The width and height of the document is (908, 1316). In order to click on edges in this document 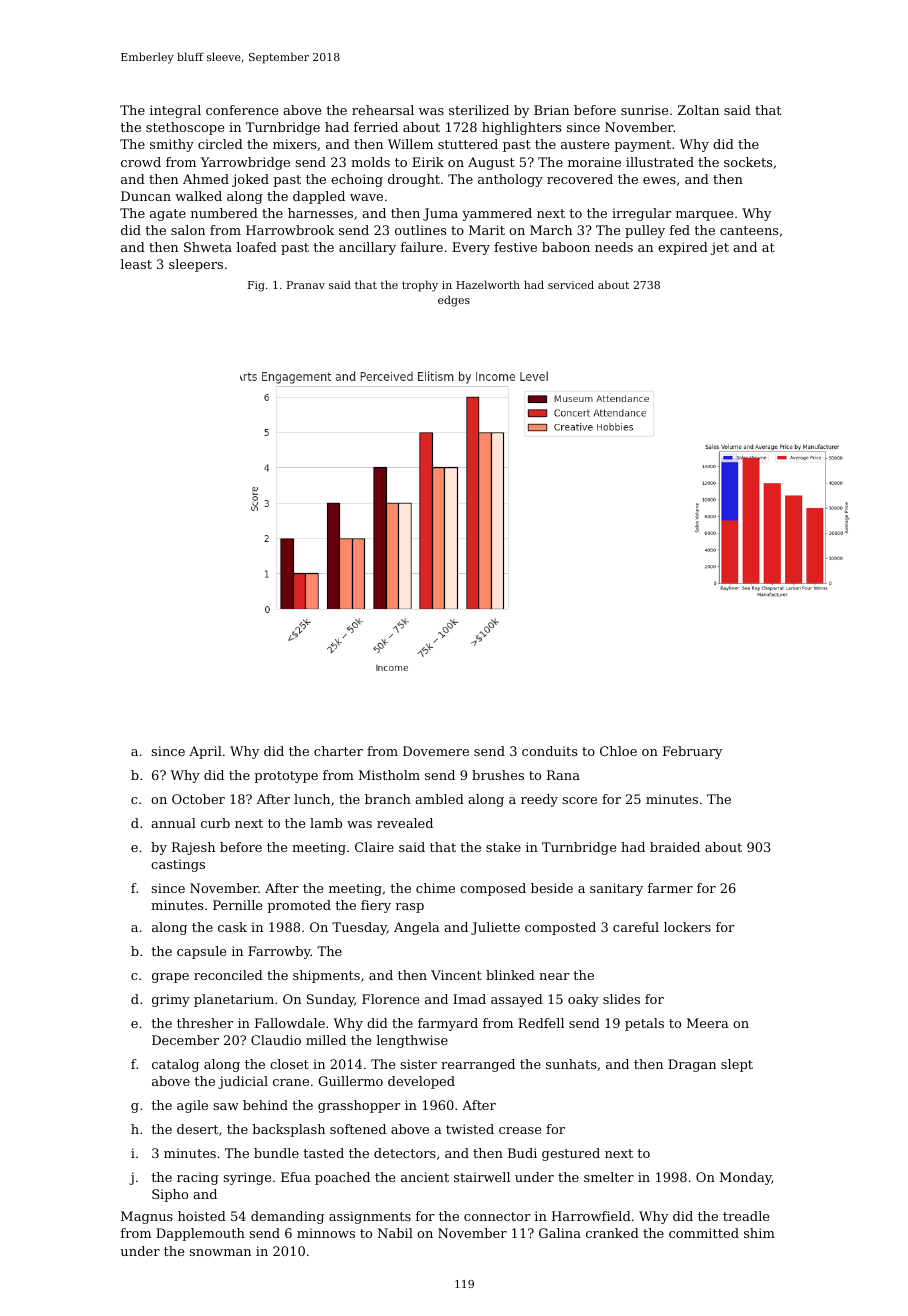, I will do `click(454, 301)`.
